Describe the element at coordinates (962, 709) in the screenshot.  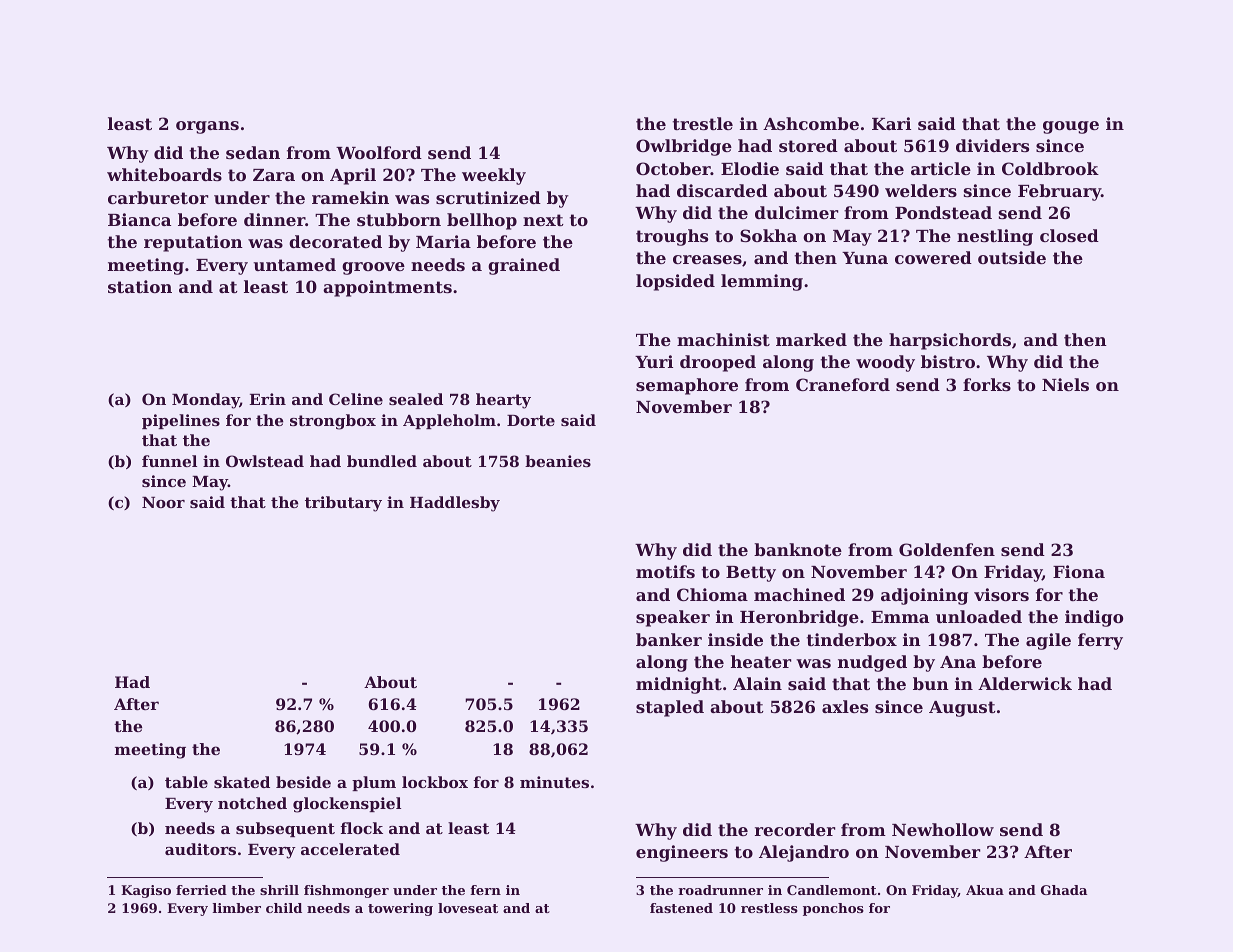
I see `August` at that location.
